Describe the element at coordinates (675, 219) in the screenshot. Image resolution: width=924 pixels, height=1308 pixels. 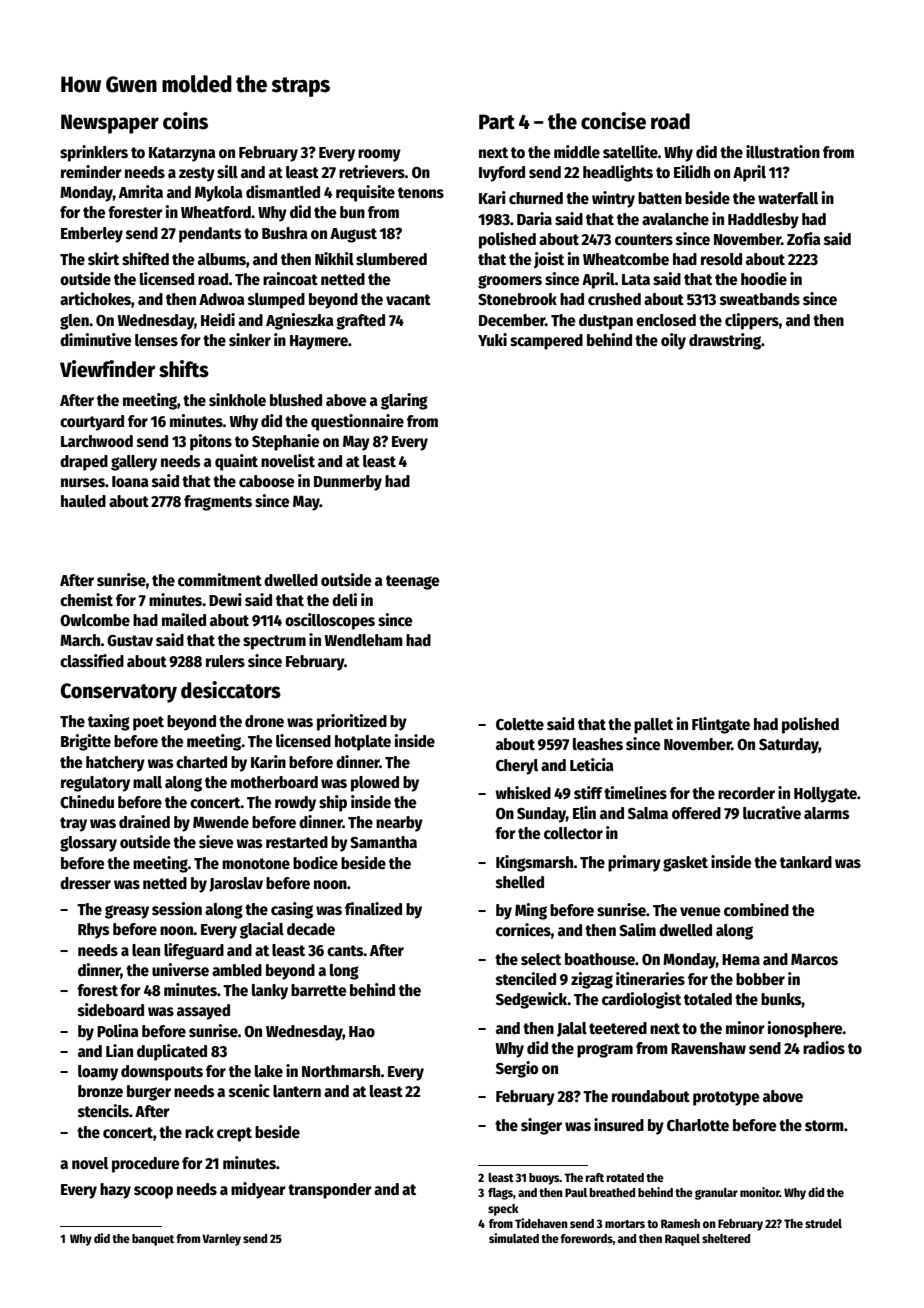
I see `avalanche` at that location.
